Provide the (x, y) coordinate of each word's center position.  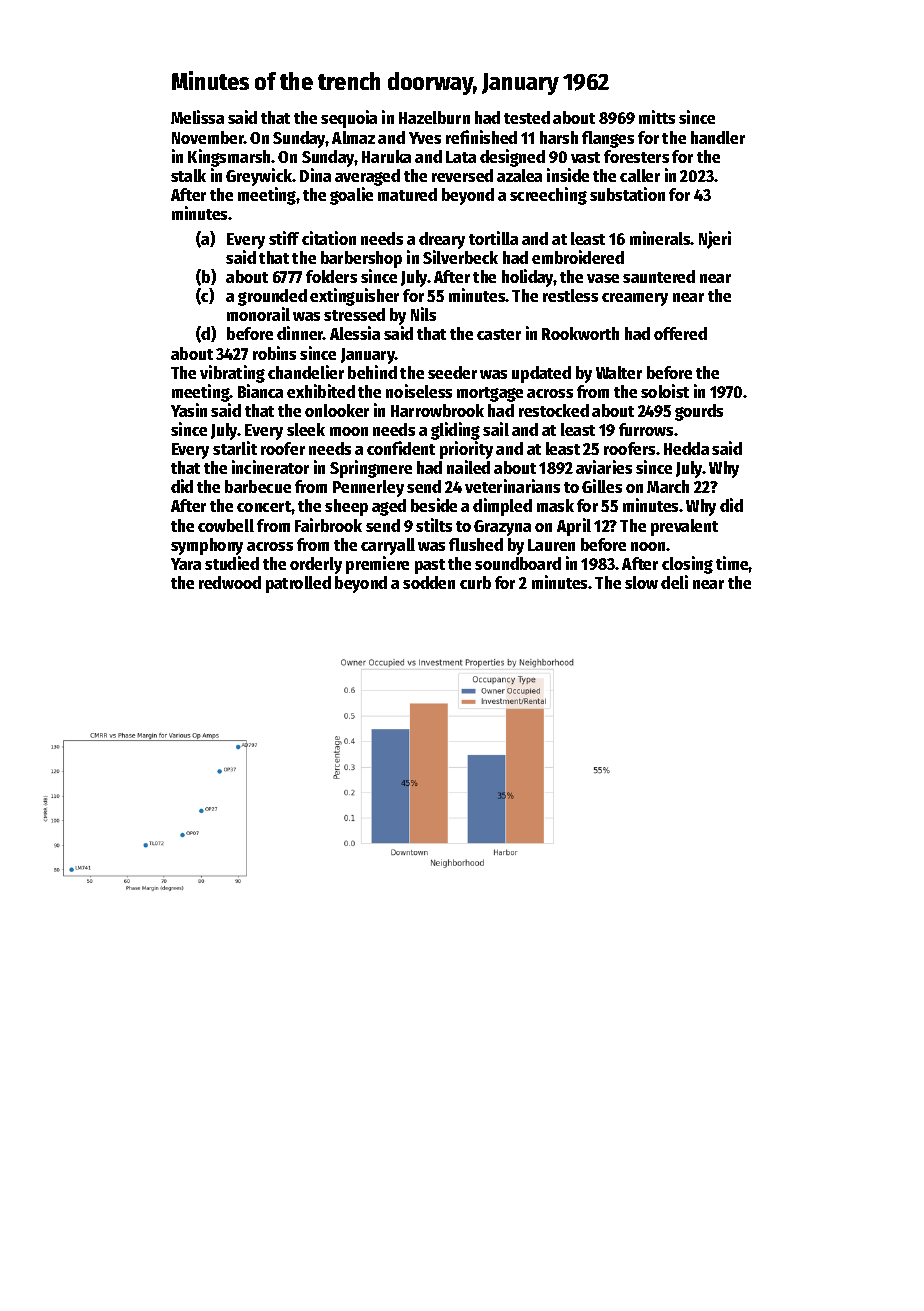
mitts (657, 117)
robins (274, 353)
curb (475, 582)
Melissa (197, 117)
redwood (230, 582)
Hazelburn (434, 117)
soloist (665, 391)
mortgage (490, 394)
